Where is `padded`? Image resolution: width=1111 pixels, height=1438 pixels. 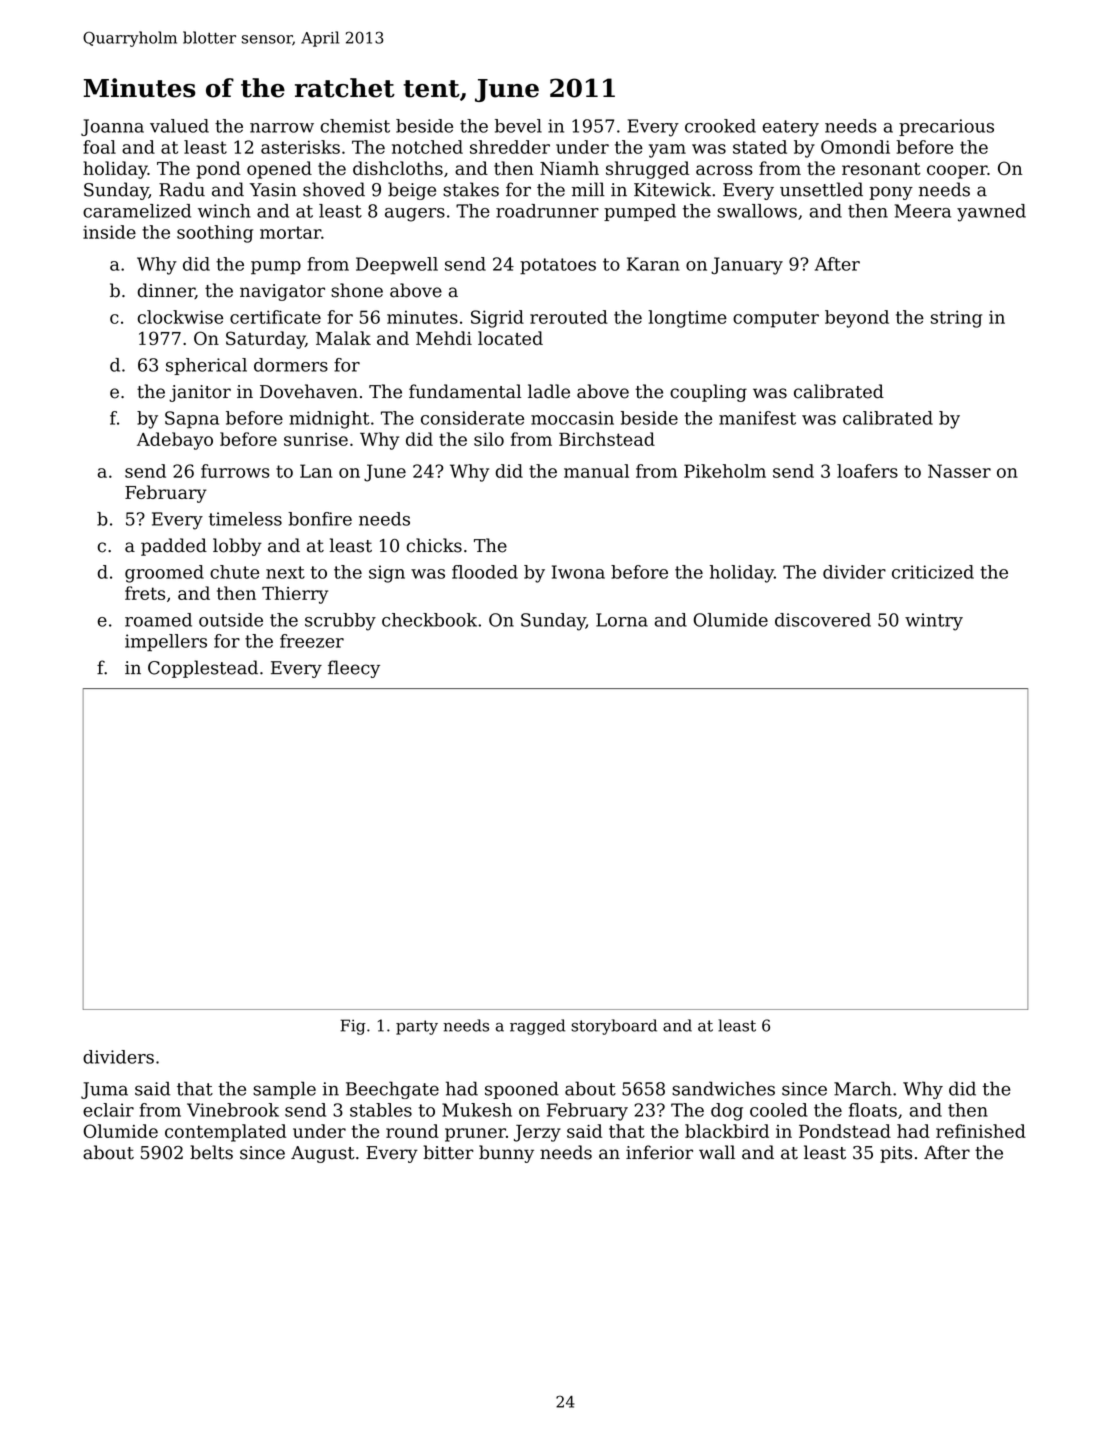
padded is located at coordinates (174, 547).
